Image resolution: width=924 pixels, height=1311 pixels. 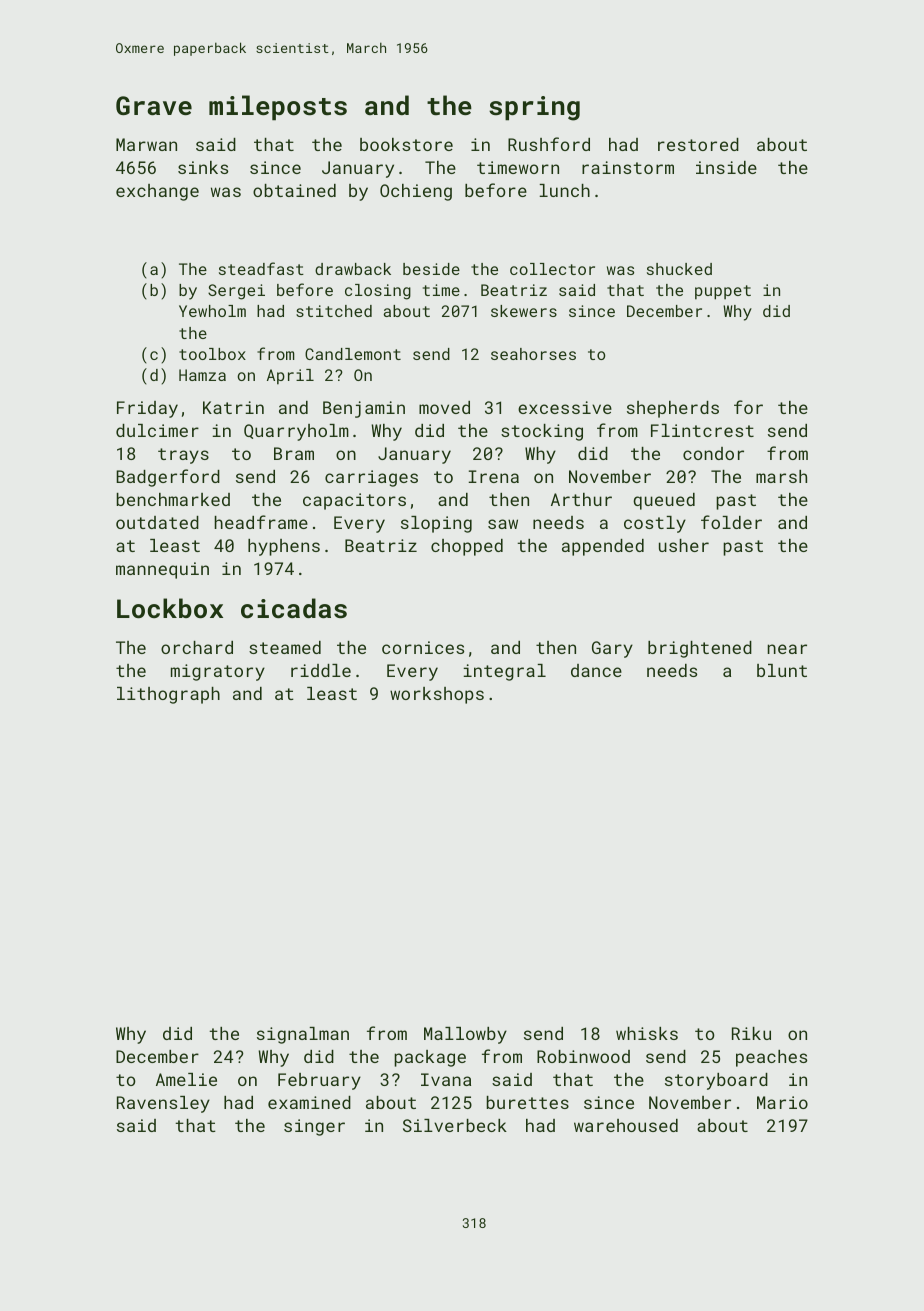 I want to click on Grave, so click(x=154, y=105).
